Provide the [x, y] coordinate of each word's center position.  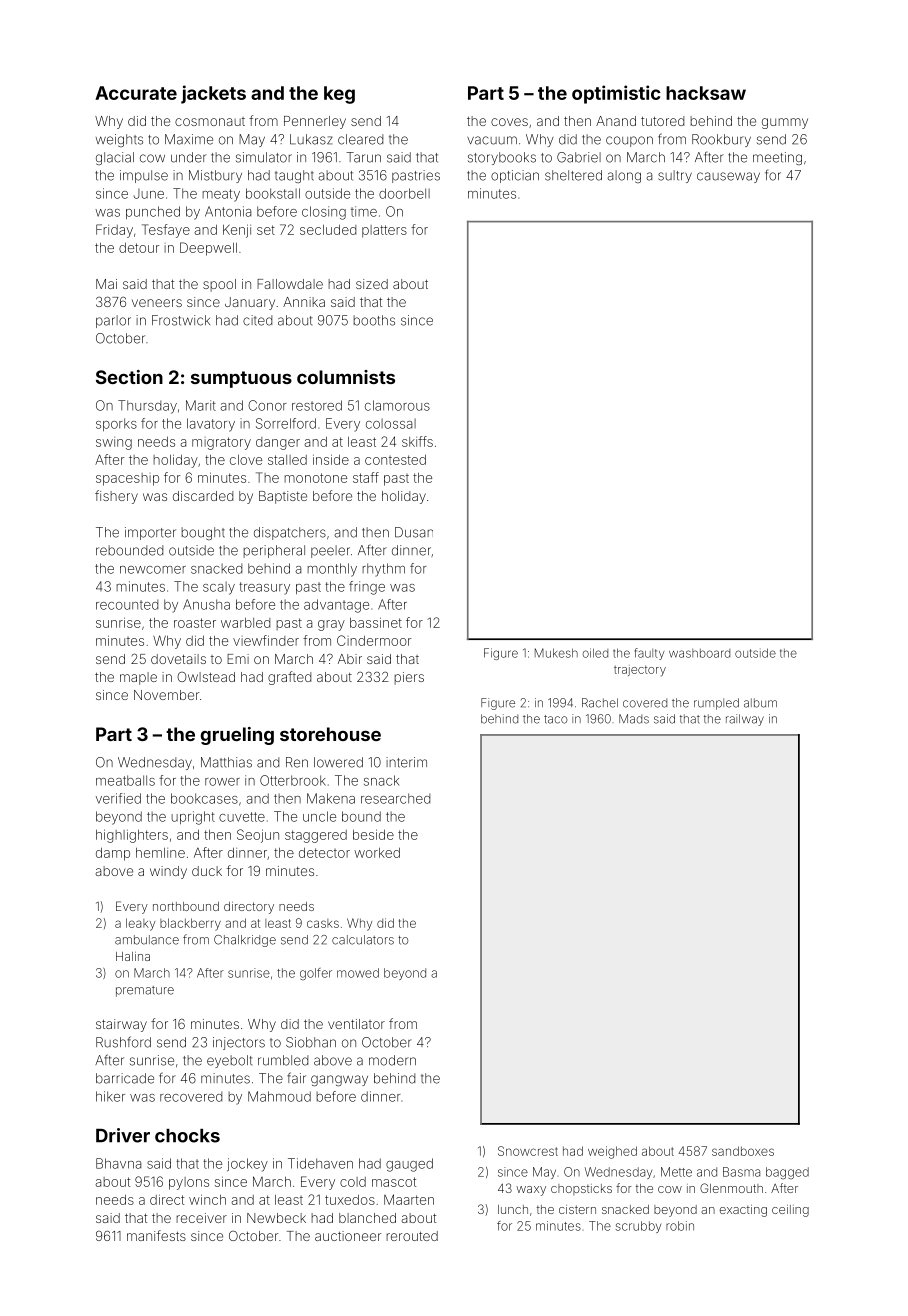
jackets [213, 94]
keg [339, 95]
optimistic [616, 94]
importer [150, 533]
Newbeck [276, 1218]
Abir [350, 659]
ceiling [790, 1211]
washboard [699, 653]
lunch [513, 1209]
